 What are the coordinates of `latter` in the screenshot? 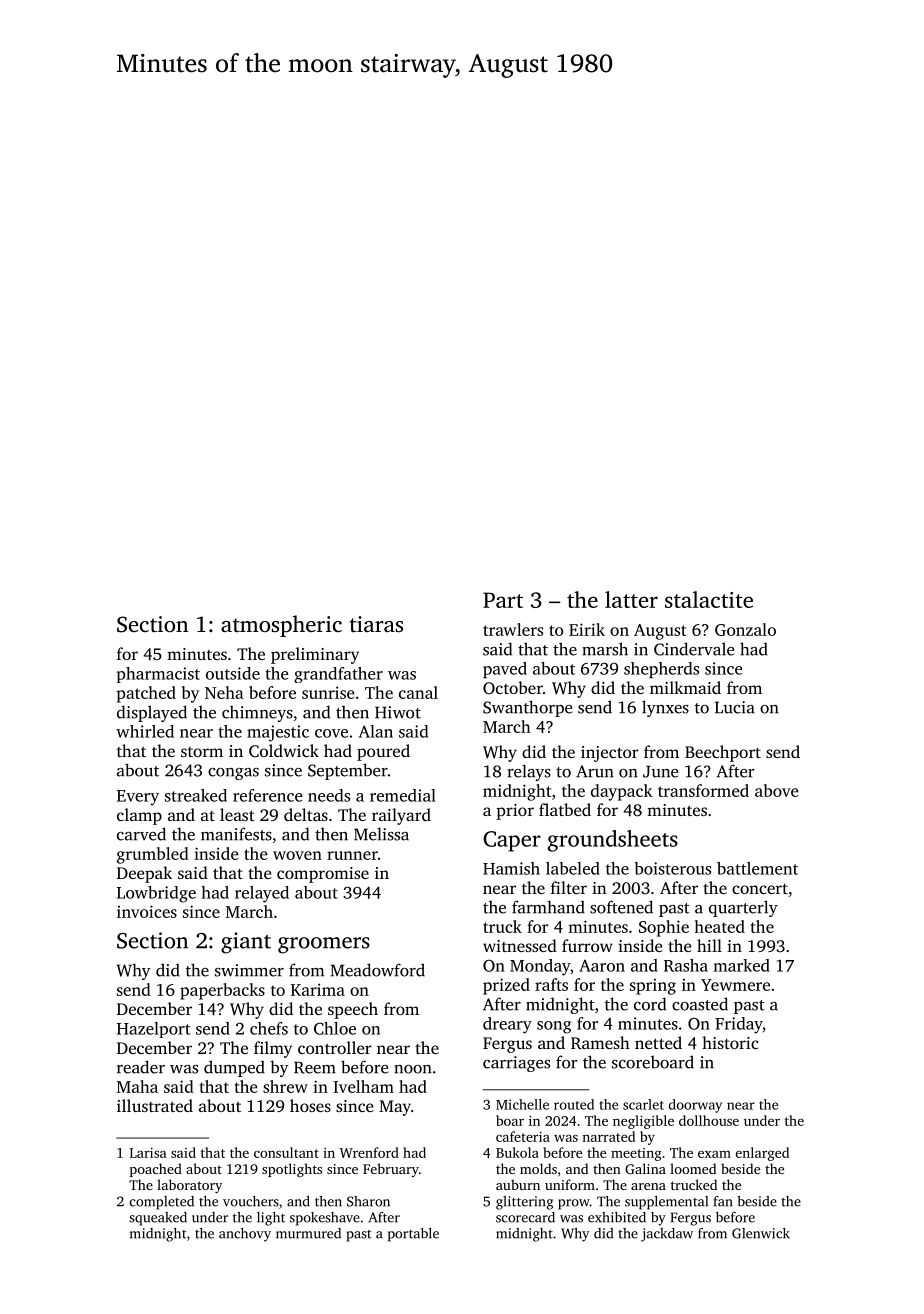 It's located at (631, 599).
